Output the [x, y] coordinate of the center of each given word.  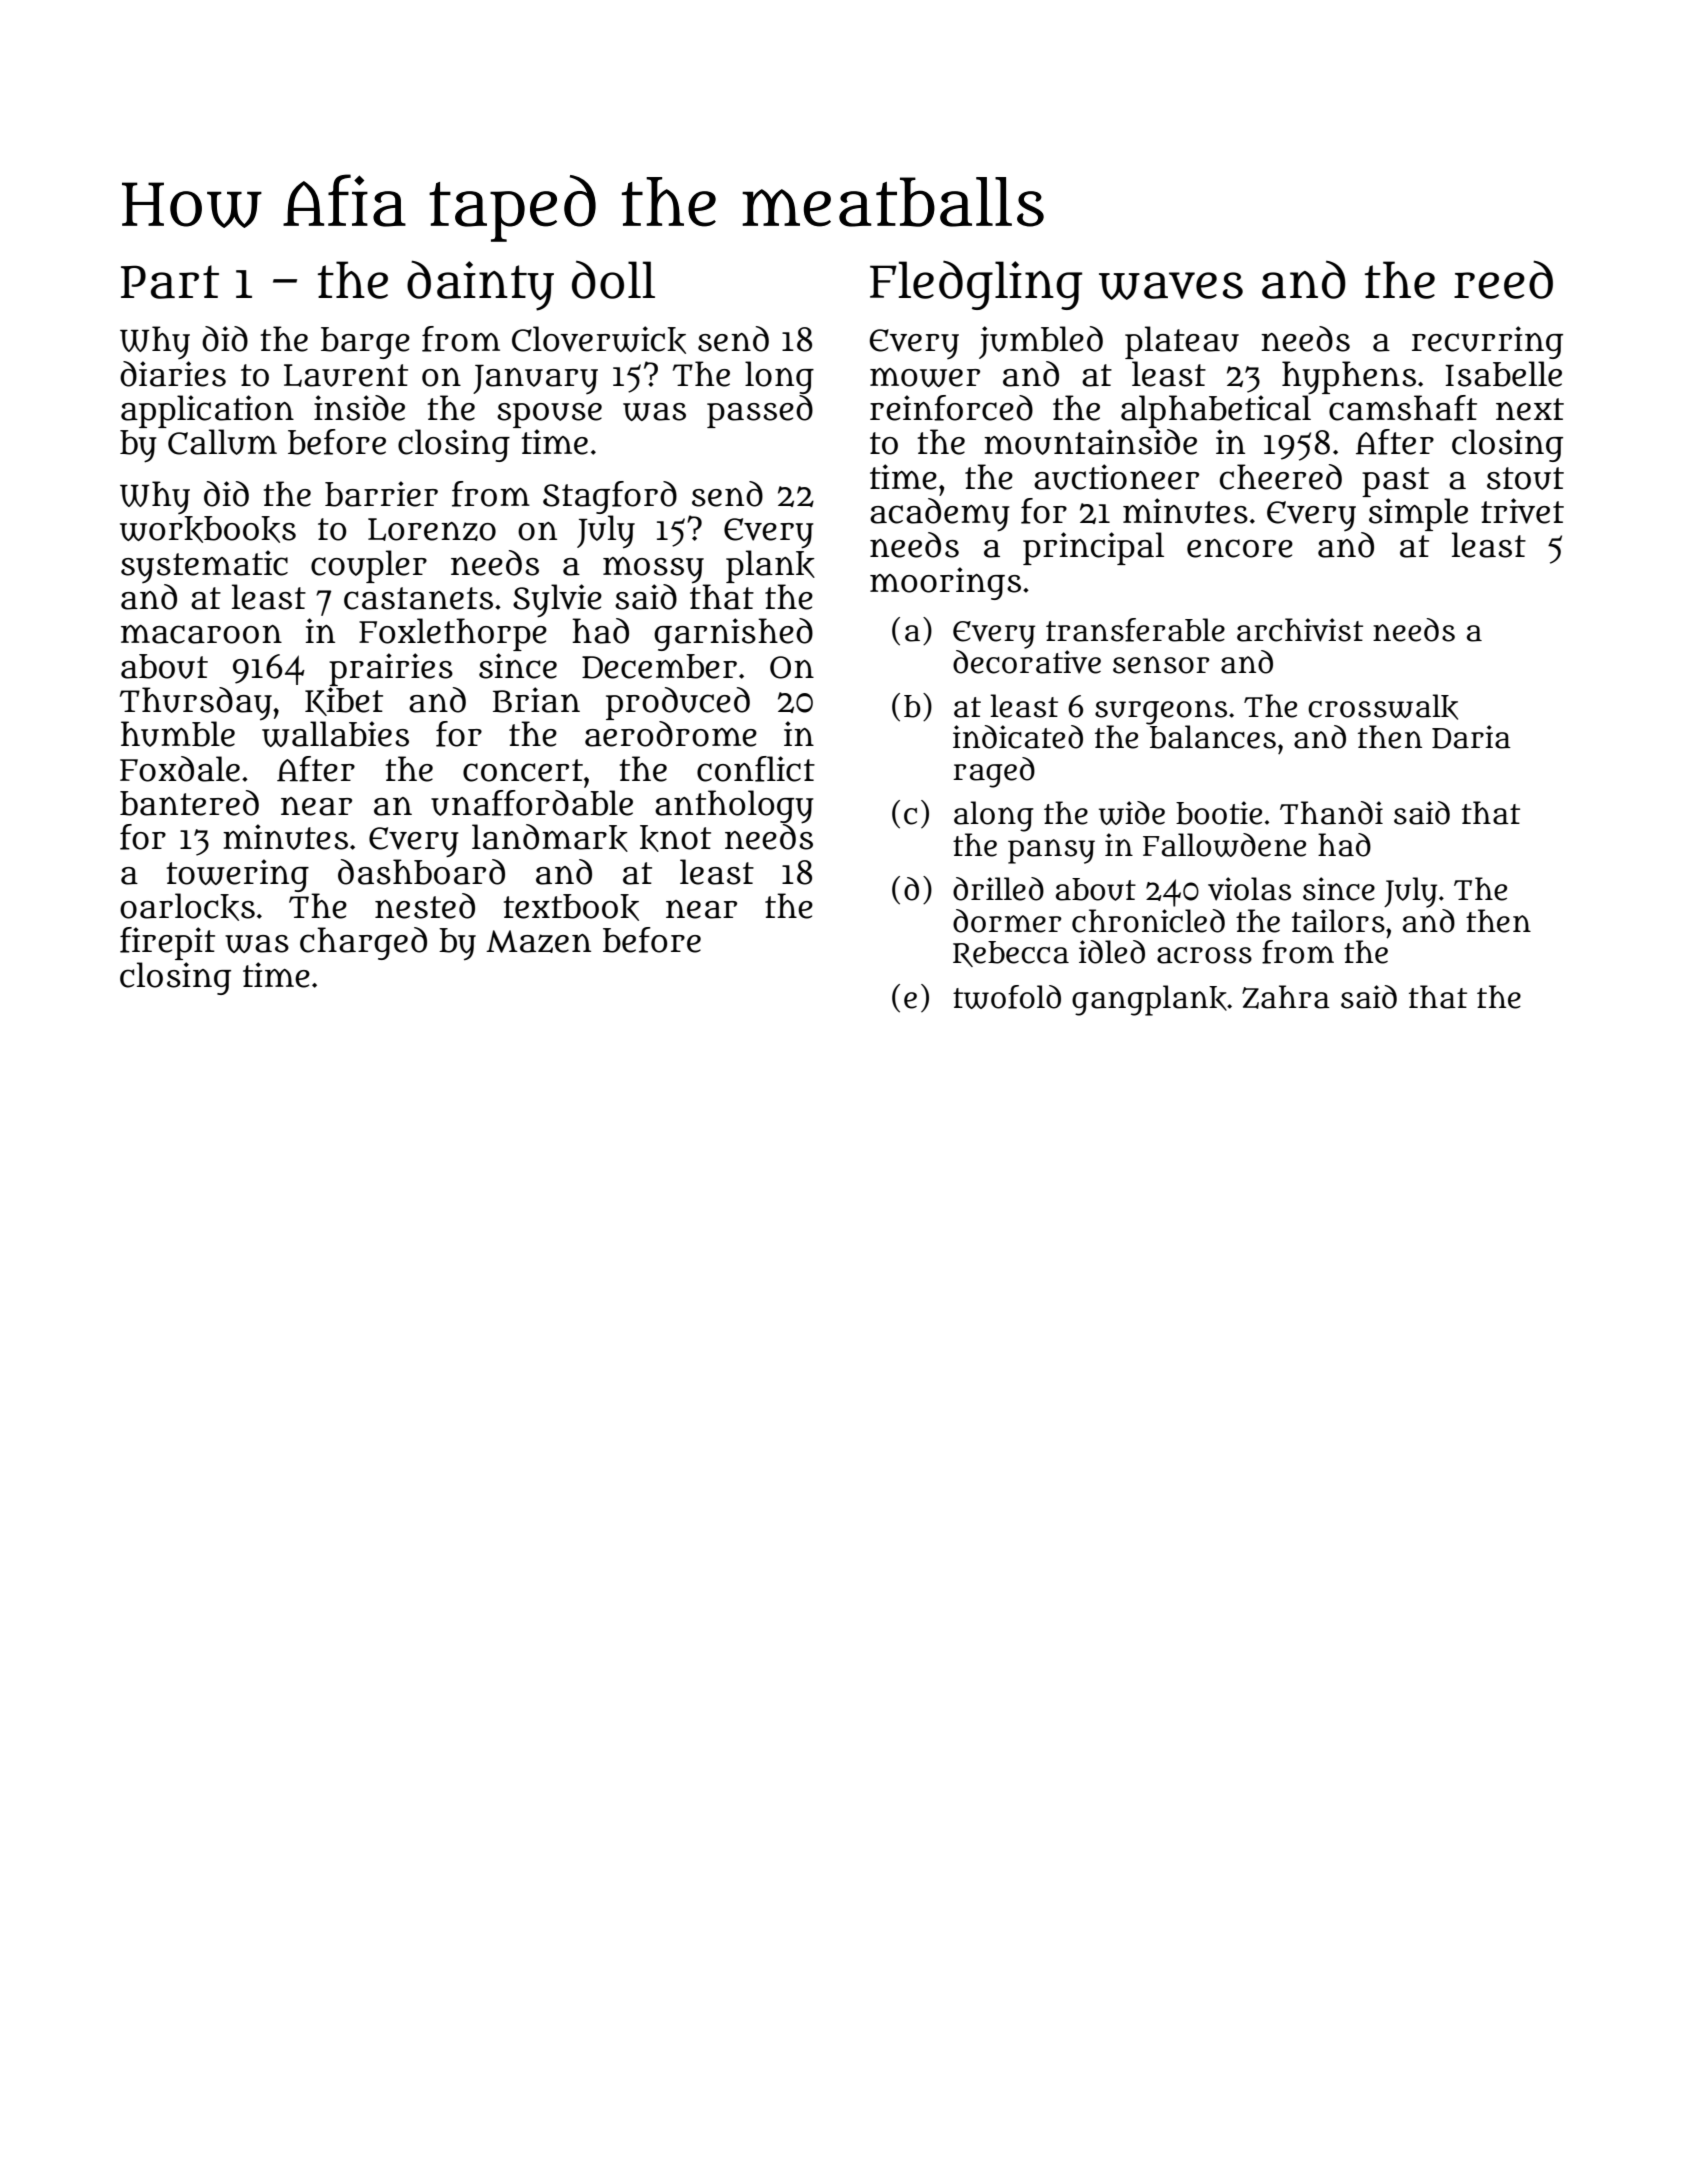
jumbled [1041, 342]
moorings [945, 583]
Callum [222, 442]
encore [1240, 548]
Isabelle [1503, 374]
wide [1132, 813]
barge [365, 343]
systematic [204, 566]
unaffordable [532, 803]
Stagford [610, 497]
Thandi [1331, 813]
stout [1525, 478]
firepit [167, 943]
